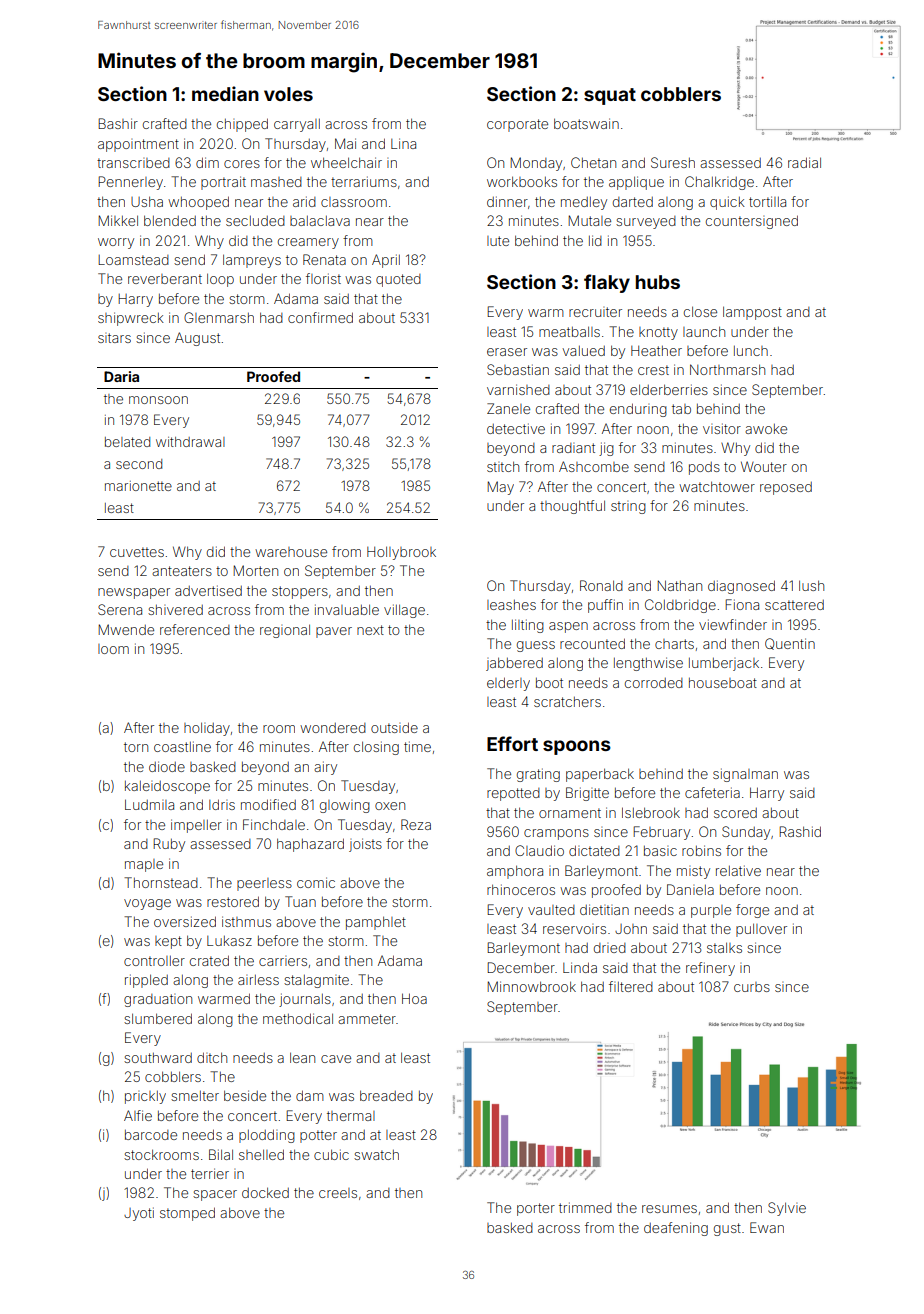  Describe the element at coordinates (752, 222) in the screenshot. I see `countersigned` at that location.
